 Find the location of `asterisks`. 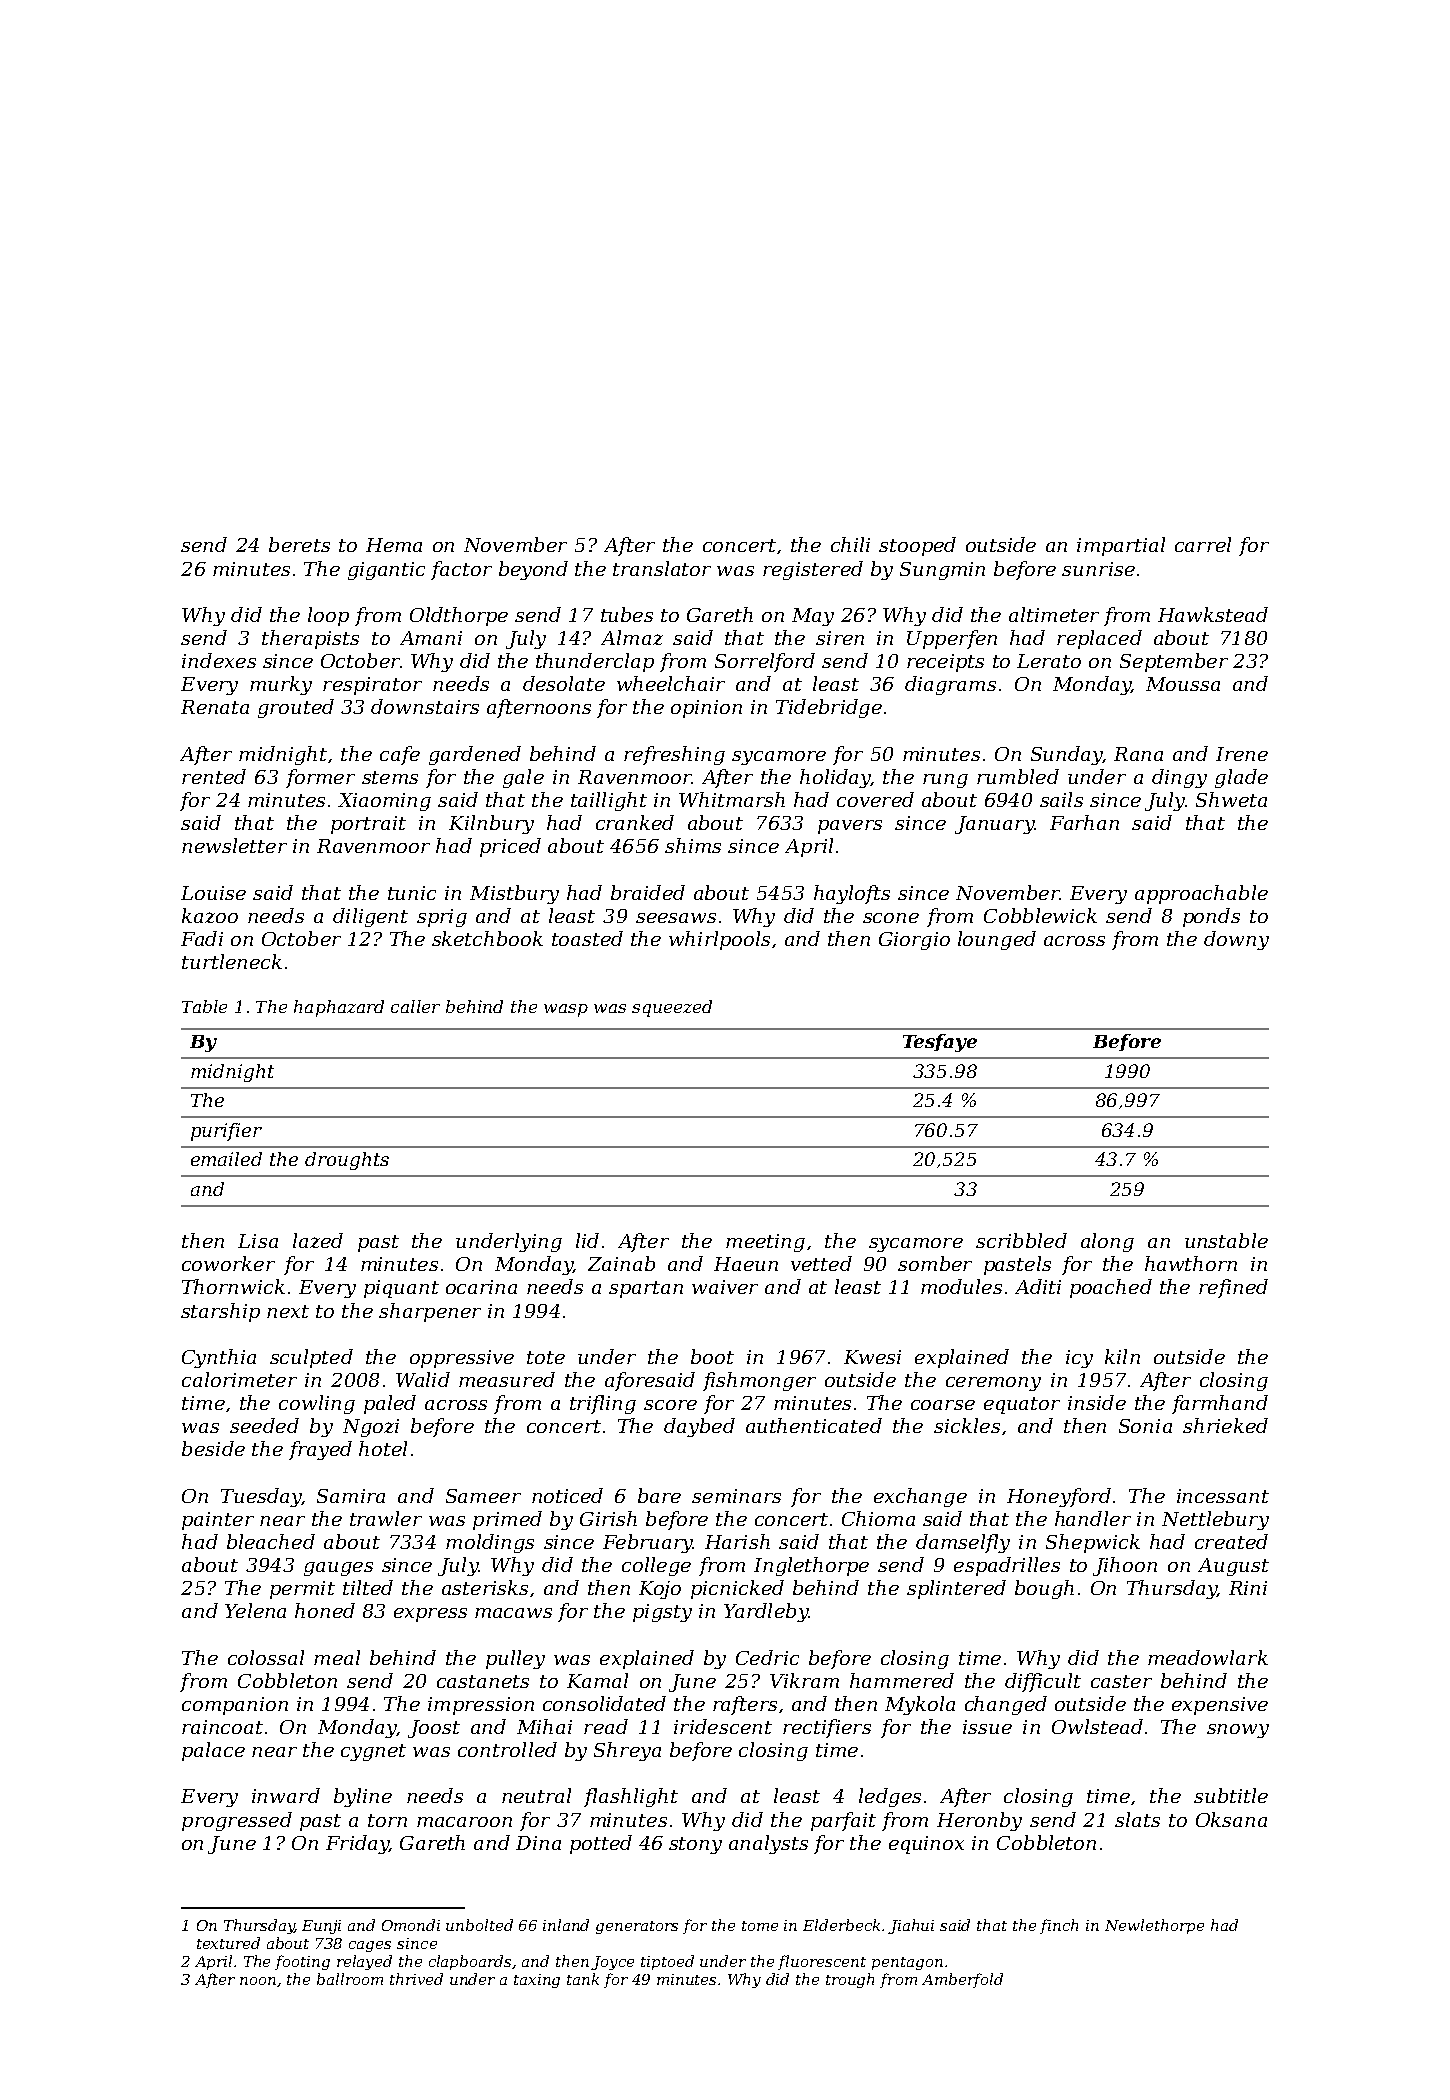

asterisks is located at coordinates (485, 1587).
